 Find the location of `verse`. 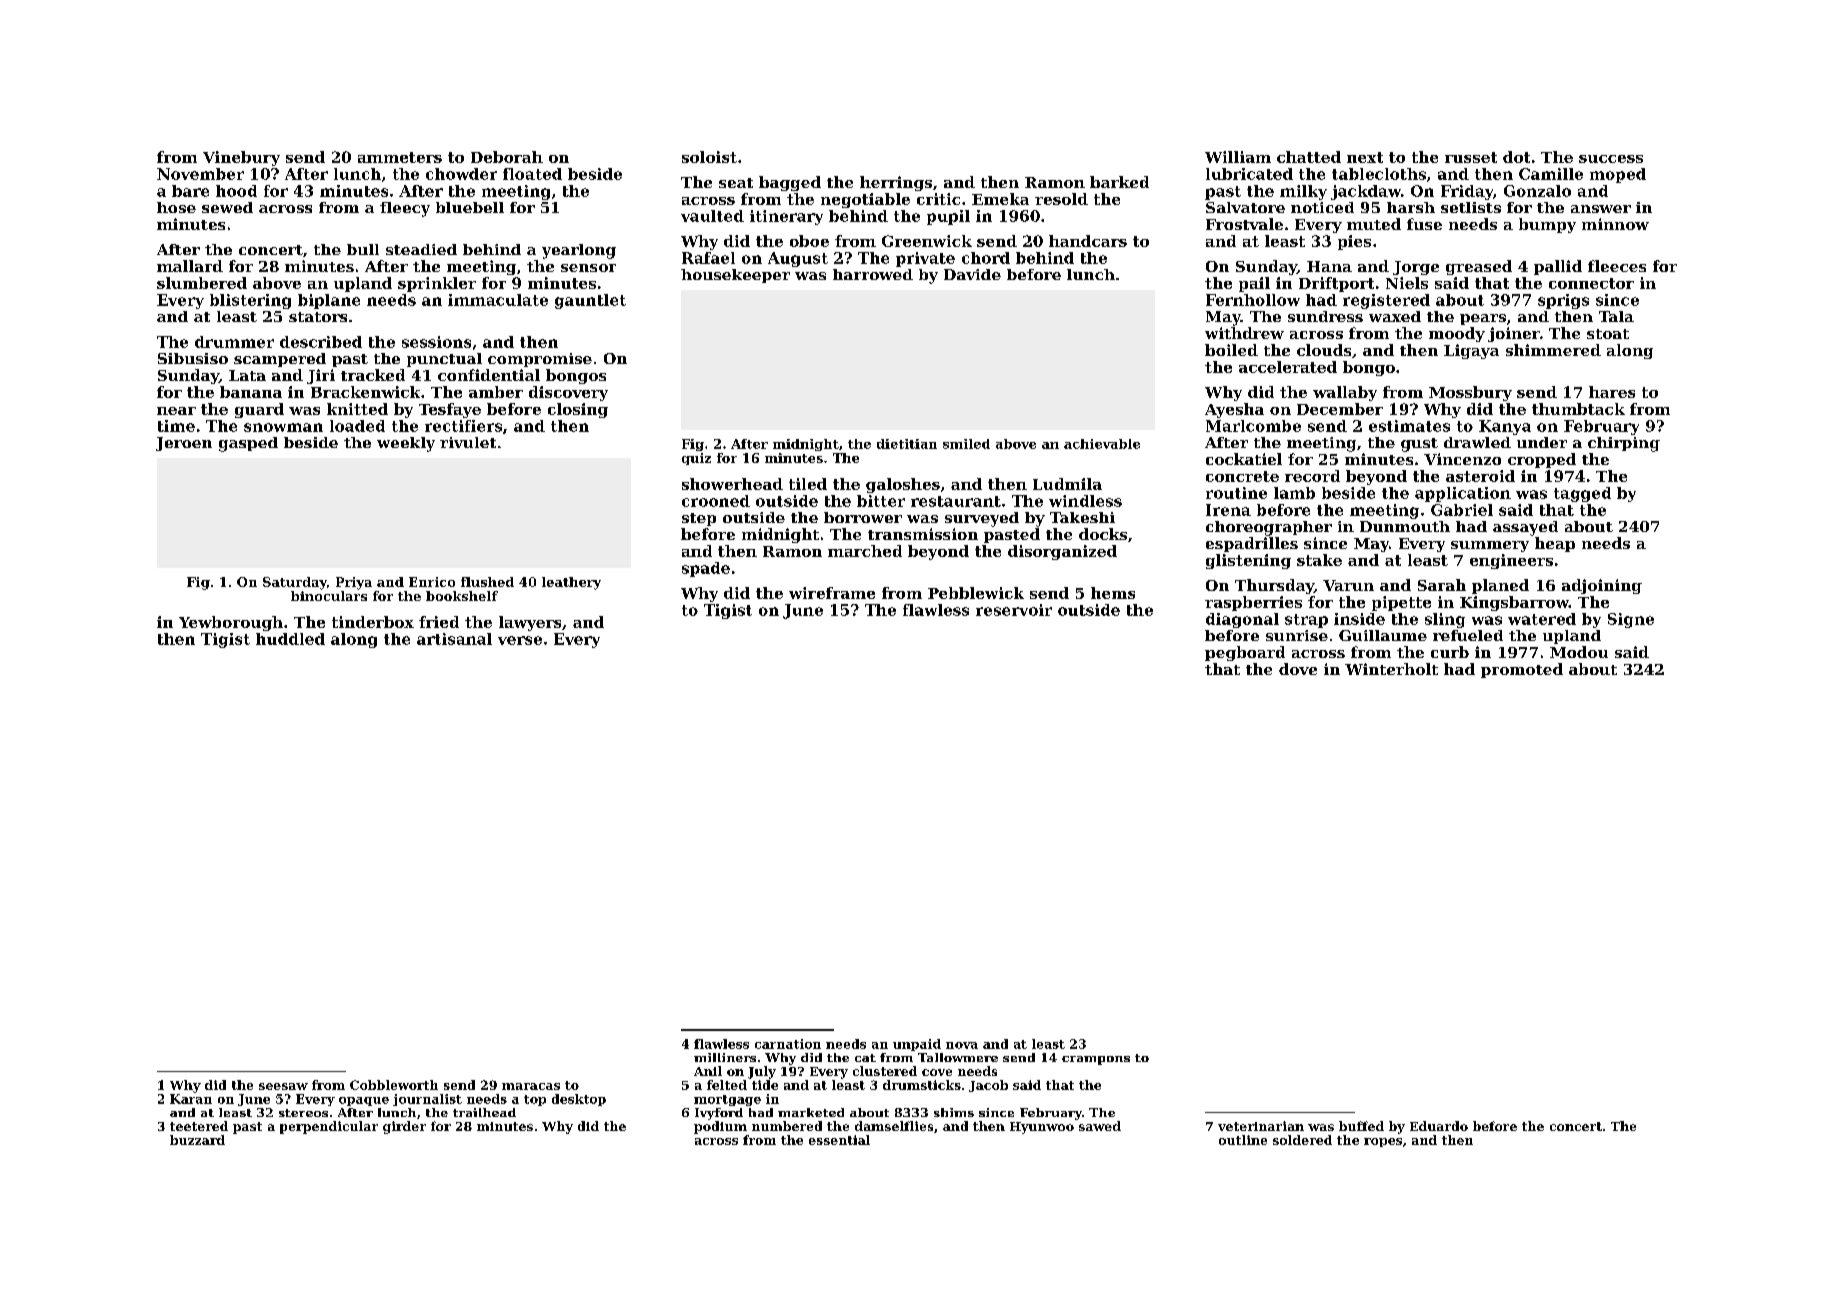

verse is located at coordinates (520, 640).
